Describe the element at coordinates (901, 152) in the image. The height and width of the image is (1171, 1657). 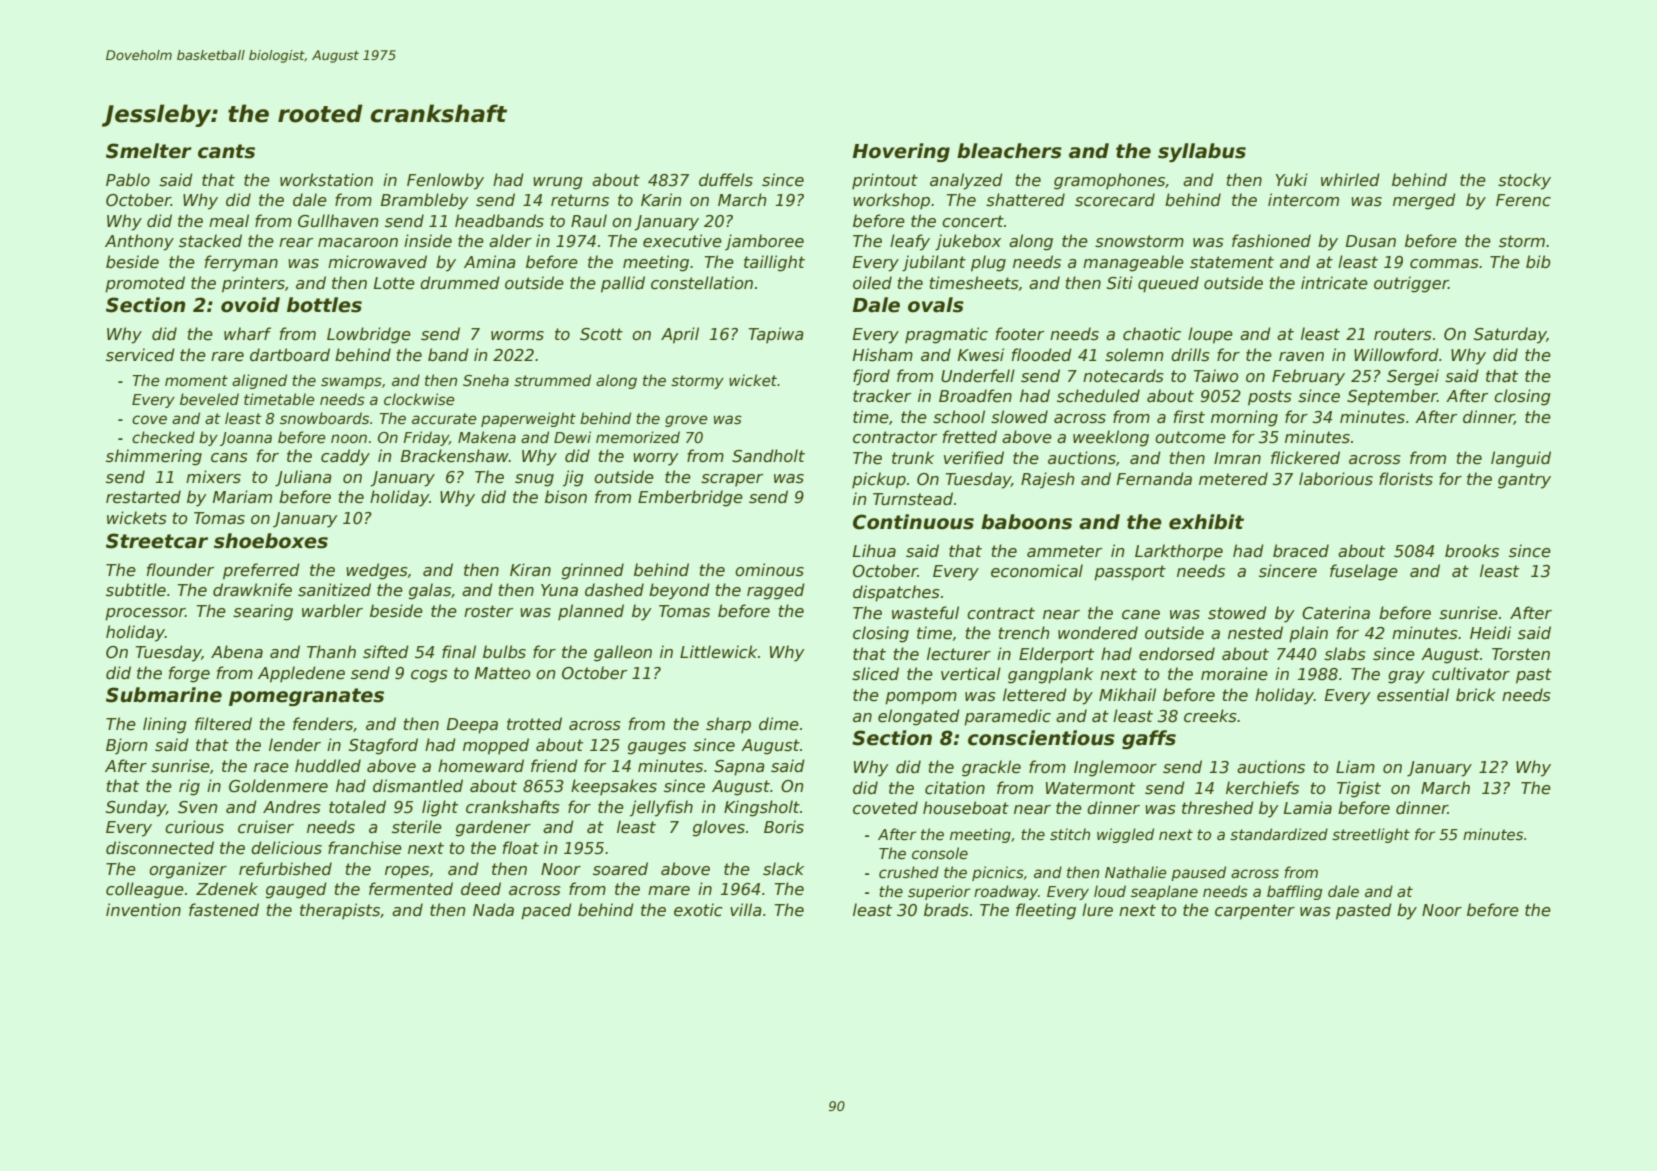
I see `Hovering` at that location.
